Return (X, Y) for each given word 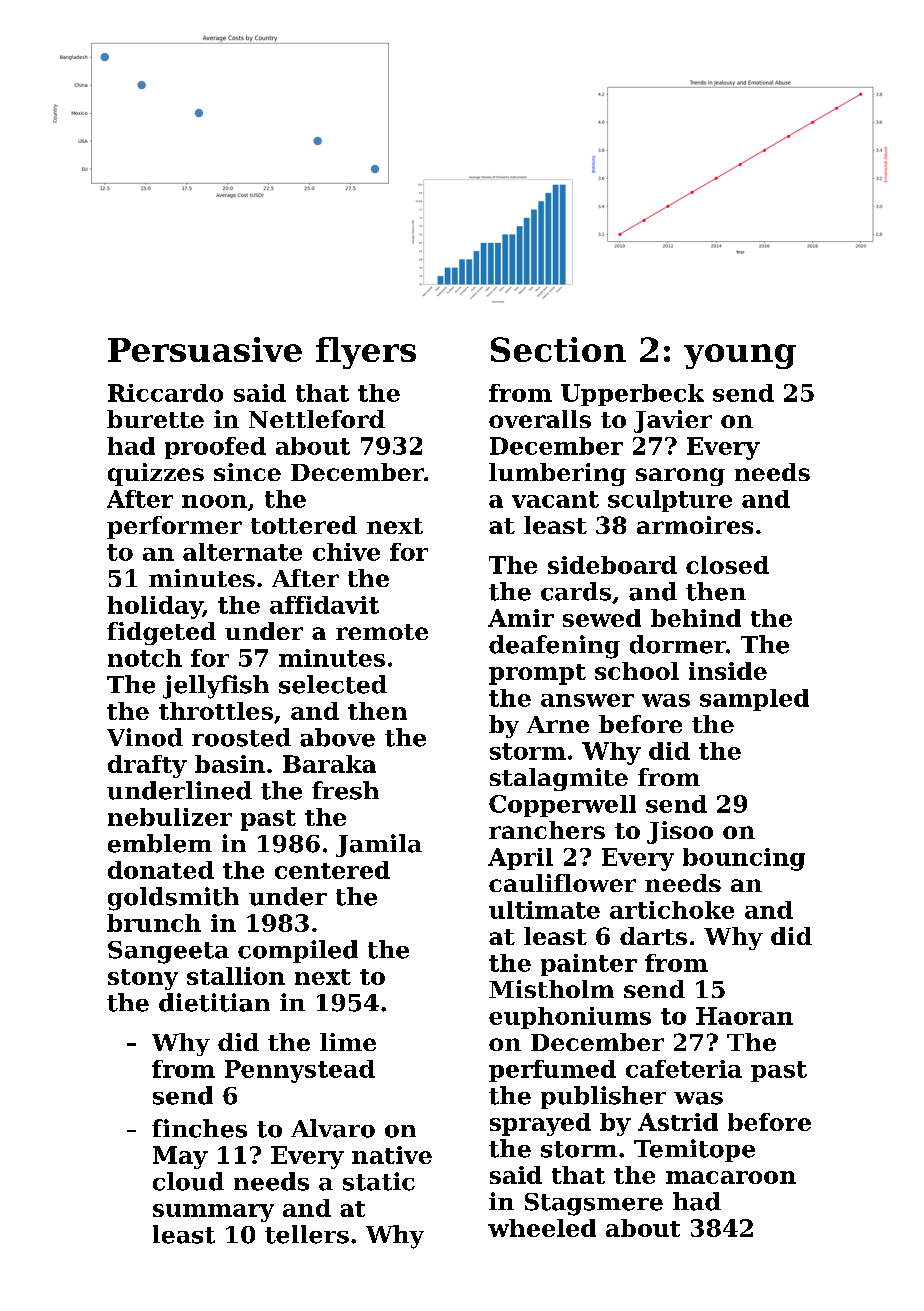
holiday (155, 607)
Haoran (744, 1016)
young (740, 356)
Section (558, 349)
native (392, 1155)
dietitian (214, 1002)
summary (213, 1213)
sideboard (612, 565)
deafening (554, 647)
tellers (307, 1234)
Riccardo (165, 393)
